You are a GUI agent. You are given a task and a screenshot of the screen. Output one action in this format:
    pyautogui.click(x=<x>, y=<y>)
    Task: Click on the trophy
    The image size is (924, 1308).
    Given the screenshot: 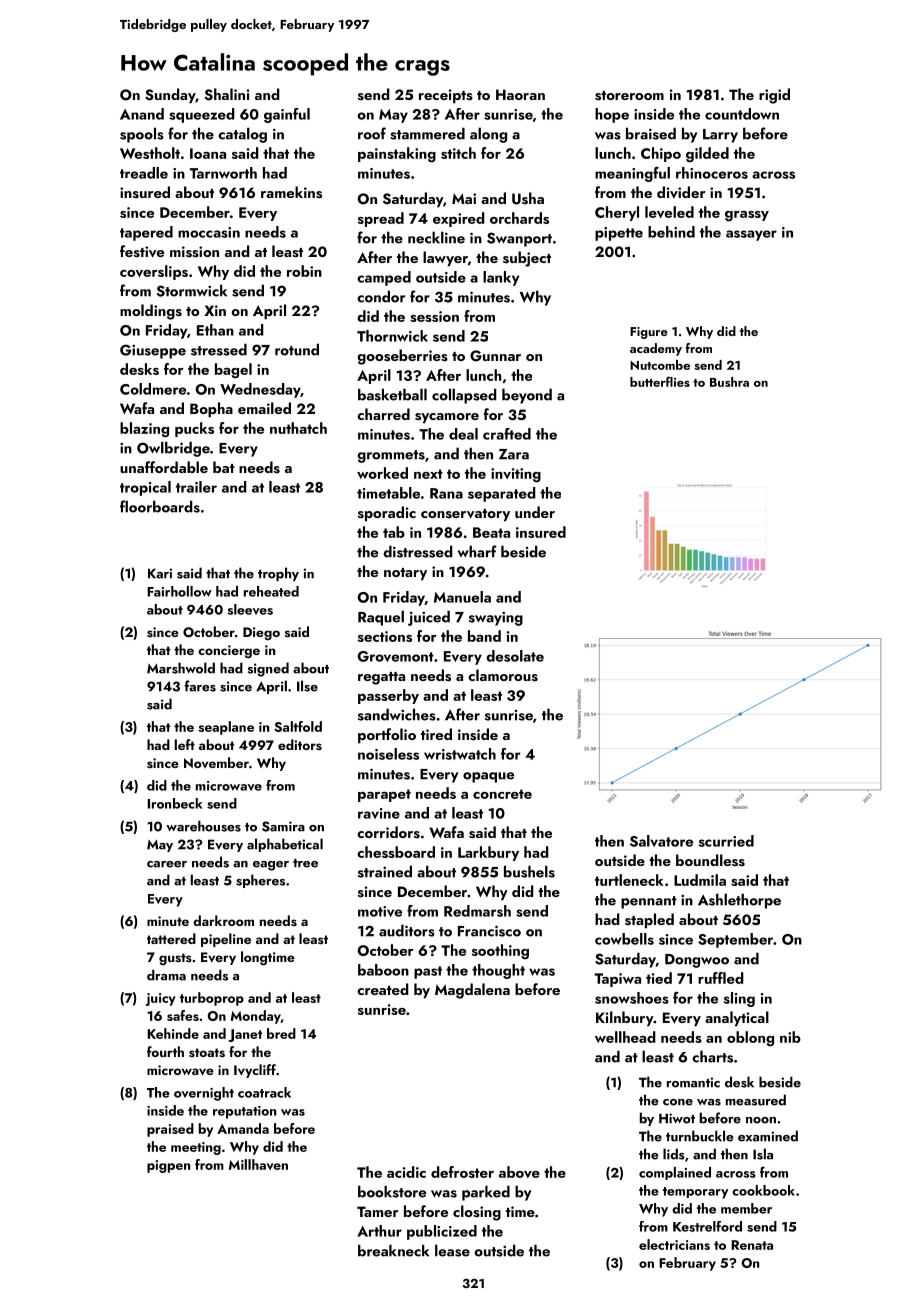 What is the action you would take?
    pyautogui.click(x=278, y=574)
